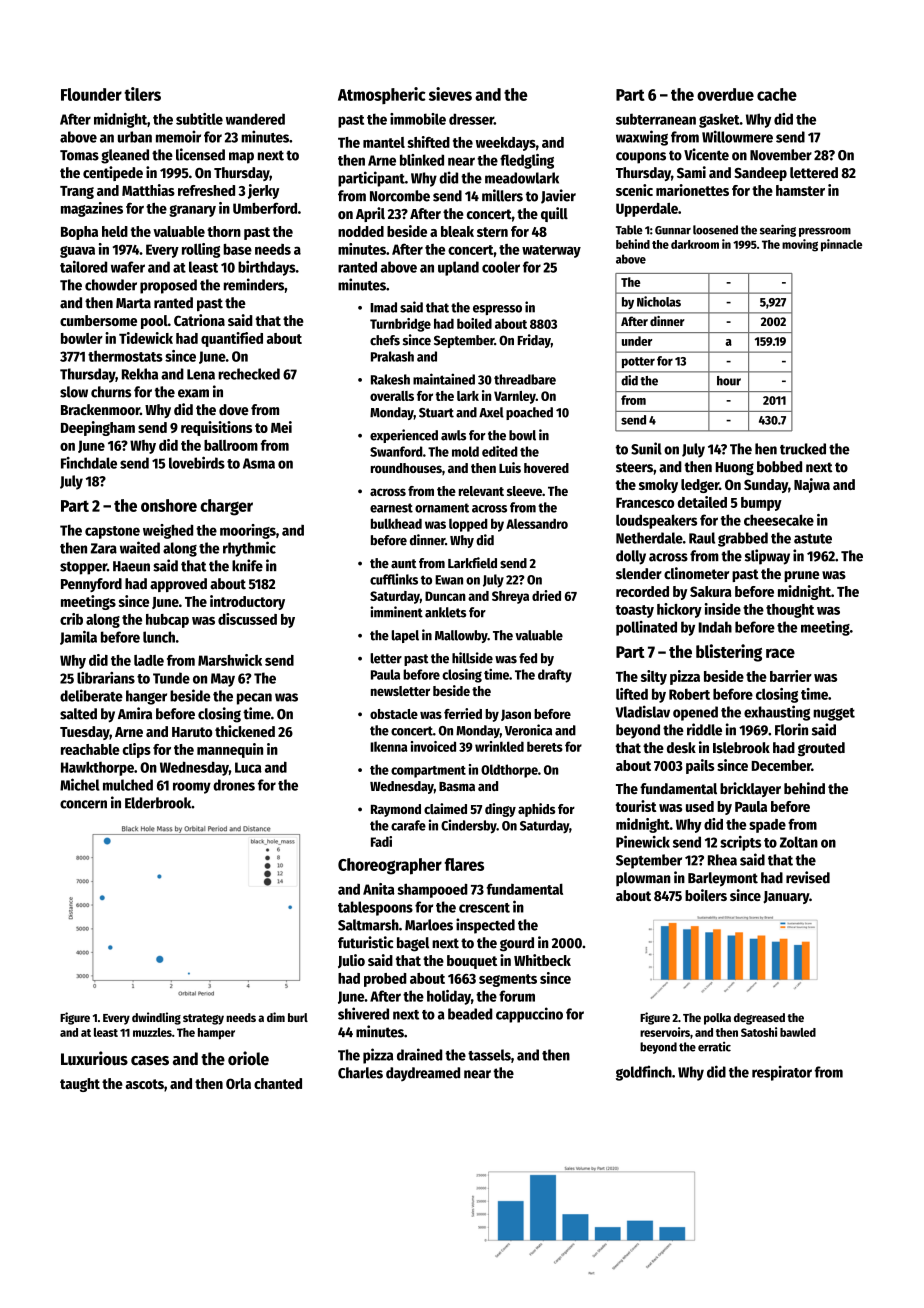  What do you see at coordinates (725, 94) in the screenshot?
I see `overdue` at bounding box center [725, 94].
